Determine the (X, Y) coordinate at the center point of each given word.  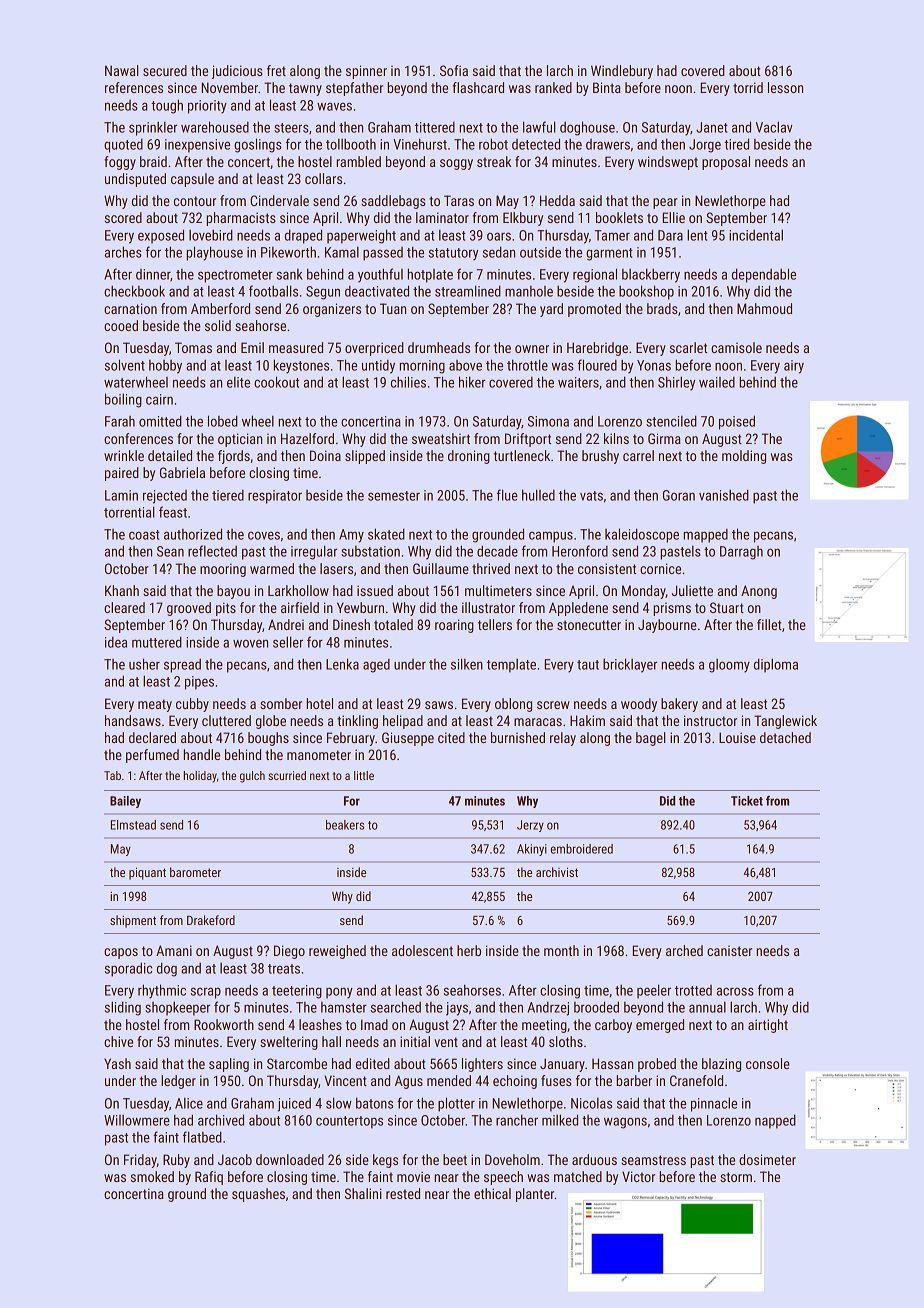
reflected (212, 551)
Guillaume (441, 568)
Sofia (454, 70)
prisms (672, 609)
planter (535, 1195)
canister (729, 950)
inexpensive (197, 146)
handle (201, 754)
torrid (748, 87)
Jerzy (530, 826)
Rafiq (209, 1178)
